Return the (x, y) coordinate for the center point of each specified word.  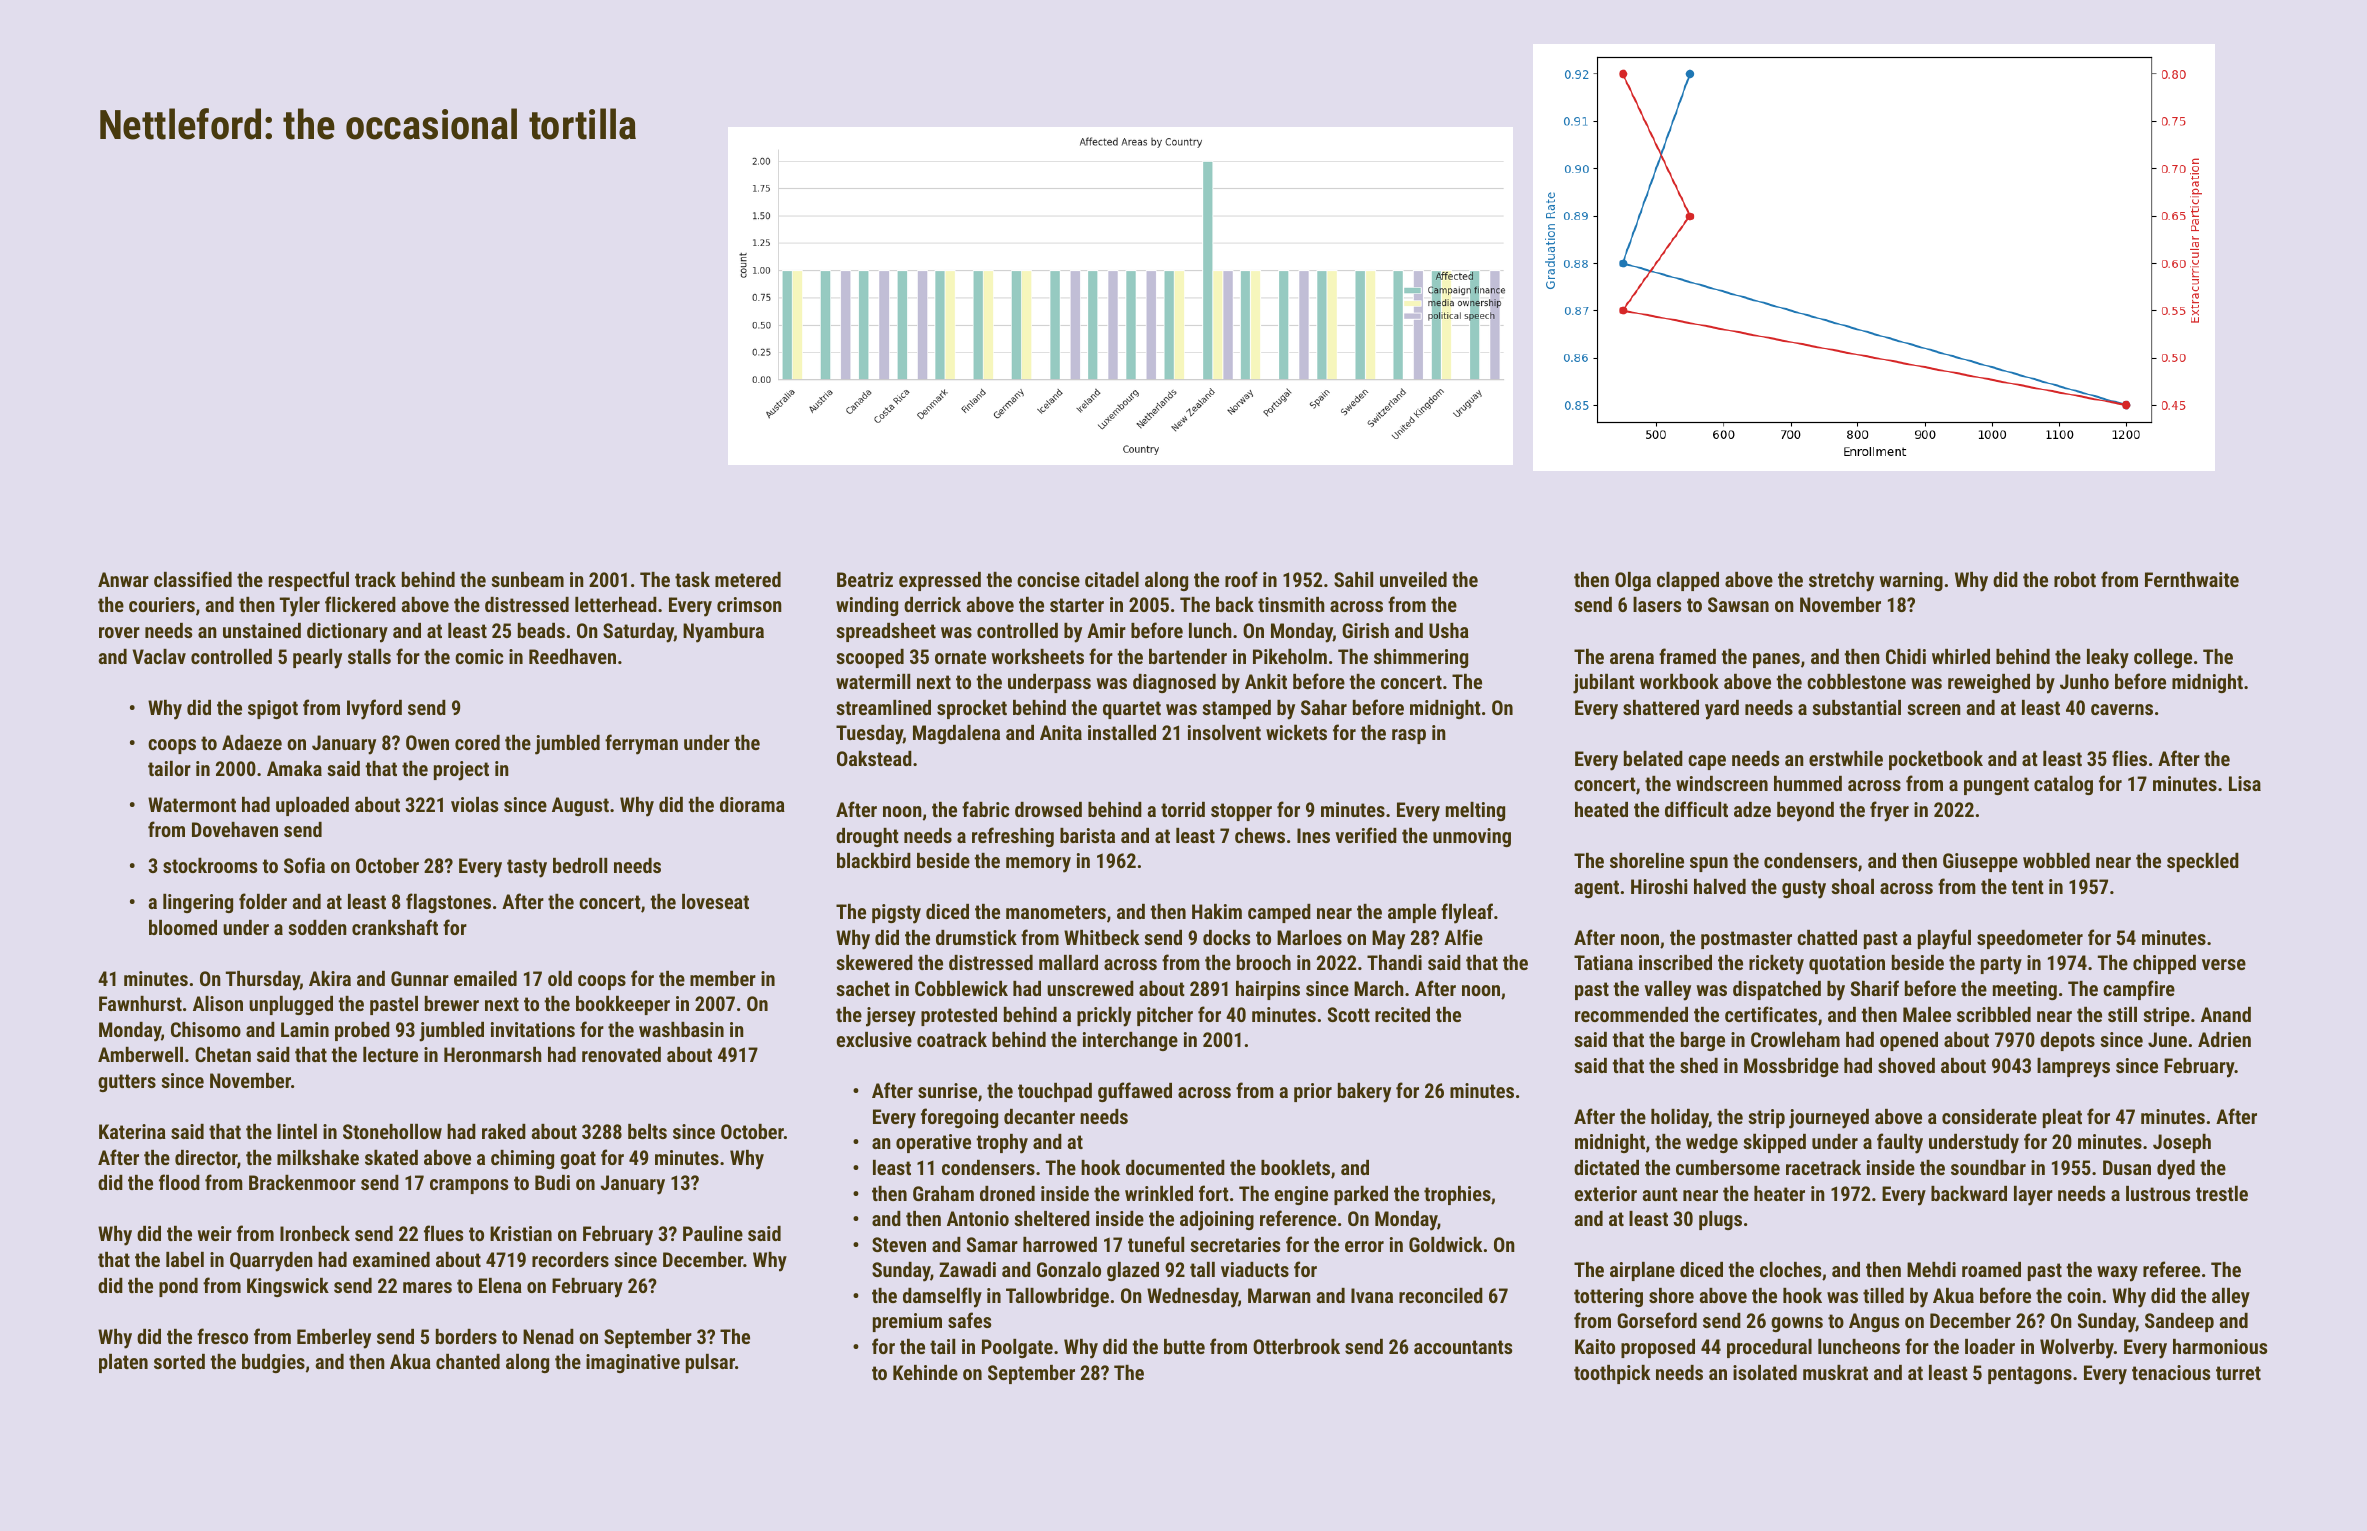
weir (215, 1233)
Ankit (1266, 681)
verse (2224, 964)
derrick (932, 604)
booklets (1295, 1167)
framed (1687, 656)
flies (2129, 758)
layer (2033, 1196)
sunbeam (527, 579)
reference (1298, 1218)
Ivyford (374, 709)
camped (1279, 913)
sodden (317, 927)
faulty (1900, 1143)
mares (427, 1287)
